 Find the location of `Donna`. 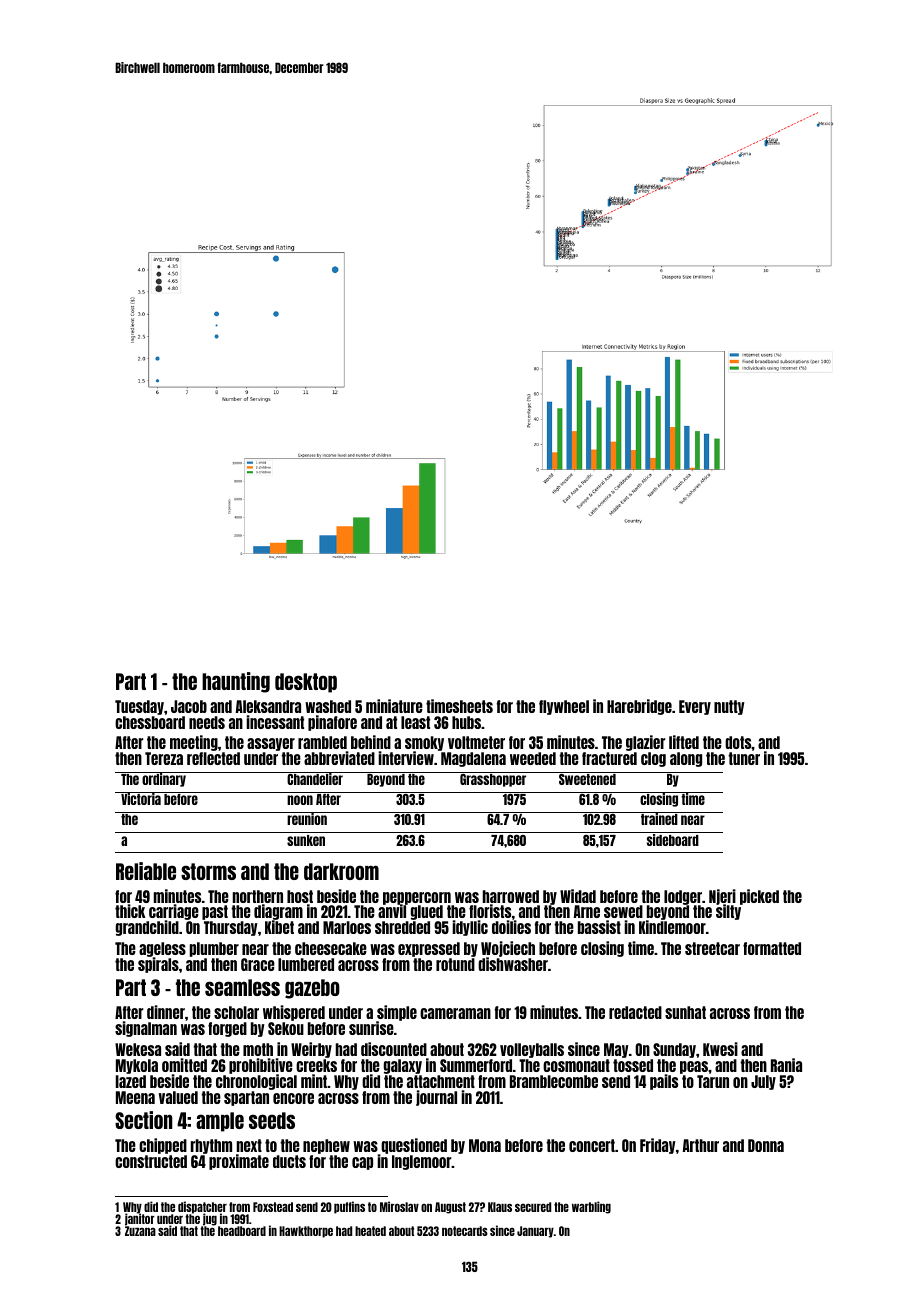

Donna is located at coordinates (766, 1145).
